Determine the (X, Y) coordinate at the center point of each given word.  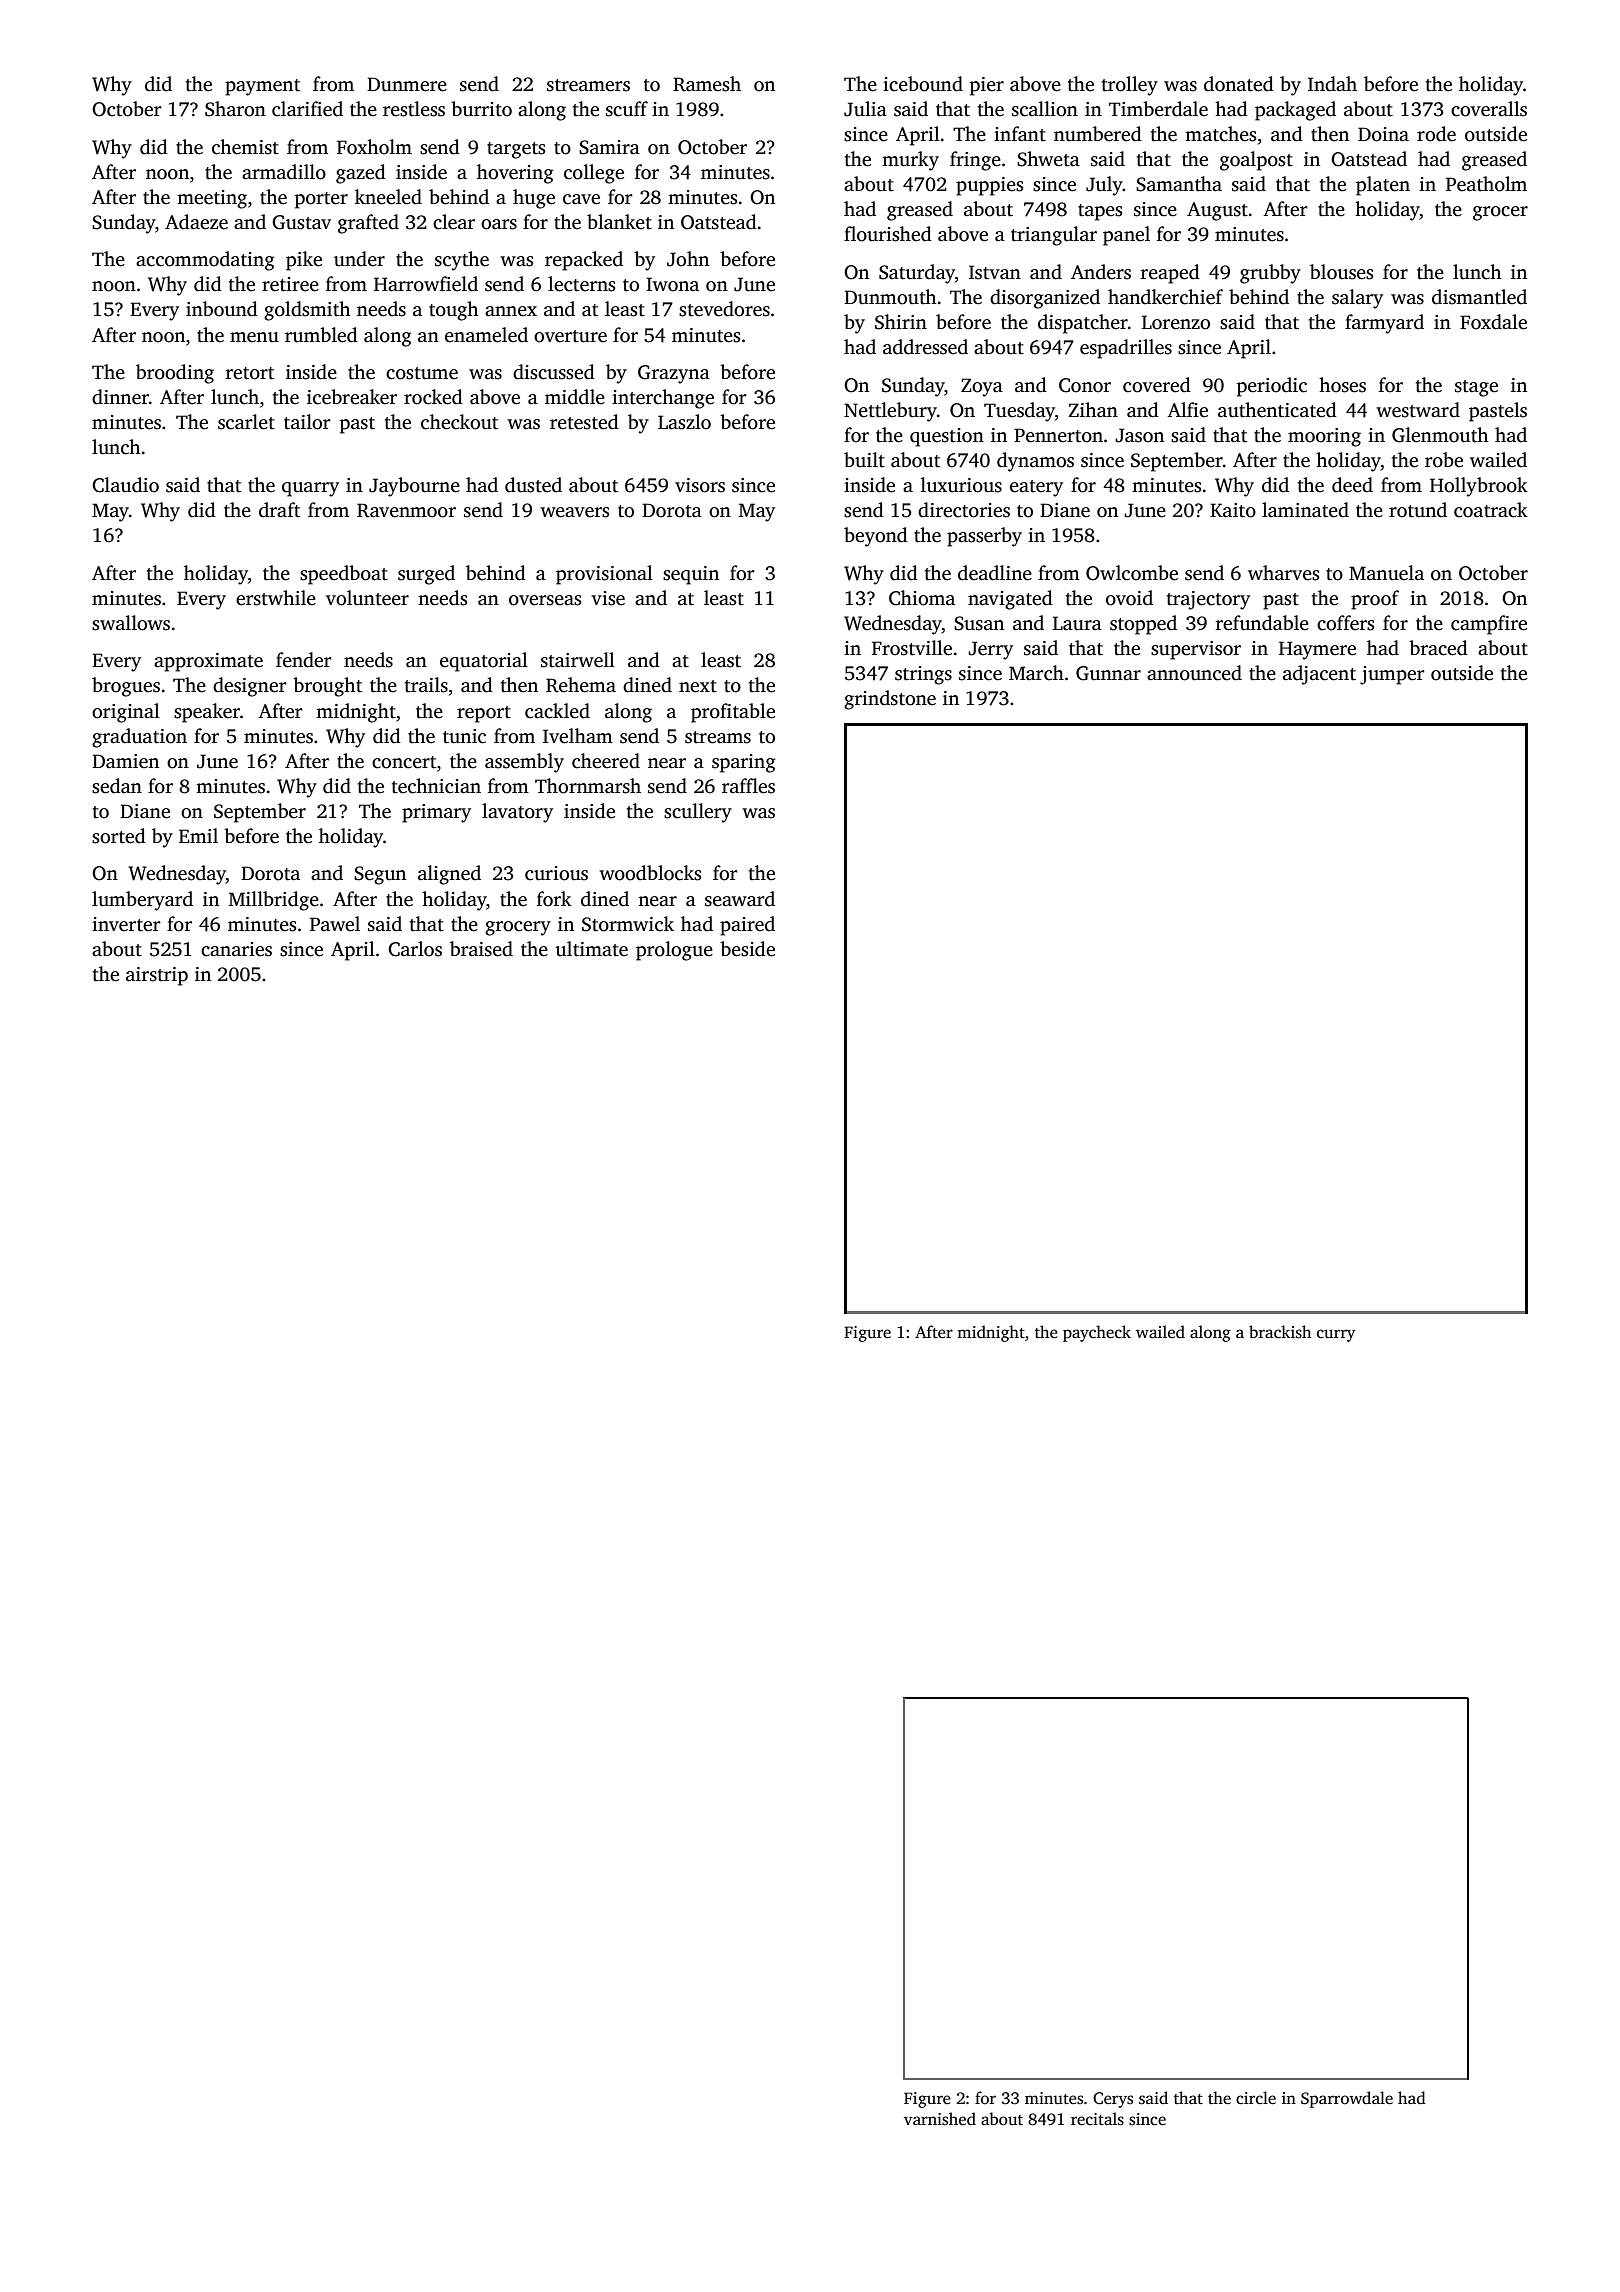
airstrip (157, 976)
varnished (940, 2119)
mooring (1324, 437)
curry (1336, 1335)
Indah (1332, 84)
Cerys (1113, 2100)
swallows (131, 623)
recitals (1097, 2119)
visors (700, 485)
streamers (588, 85)
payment (262, 87)
